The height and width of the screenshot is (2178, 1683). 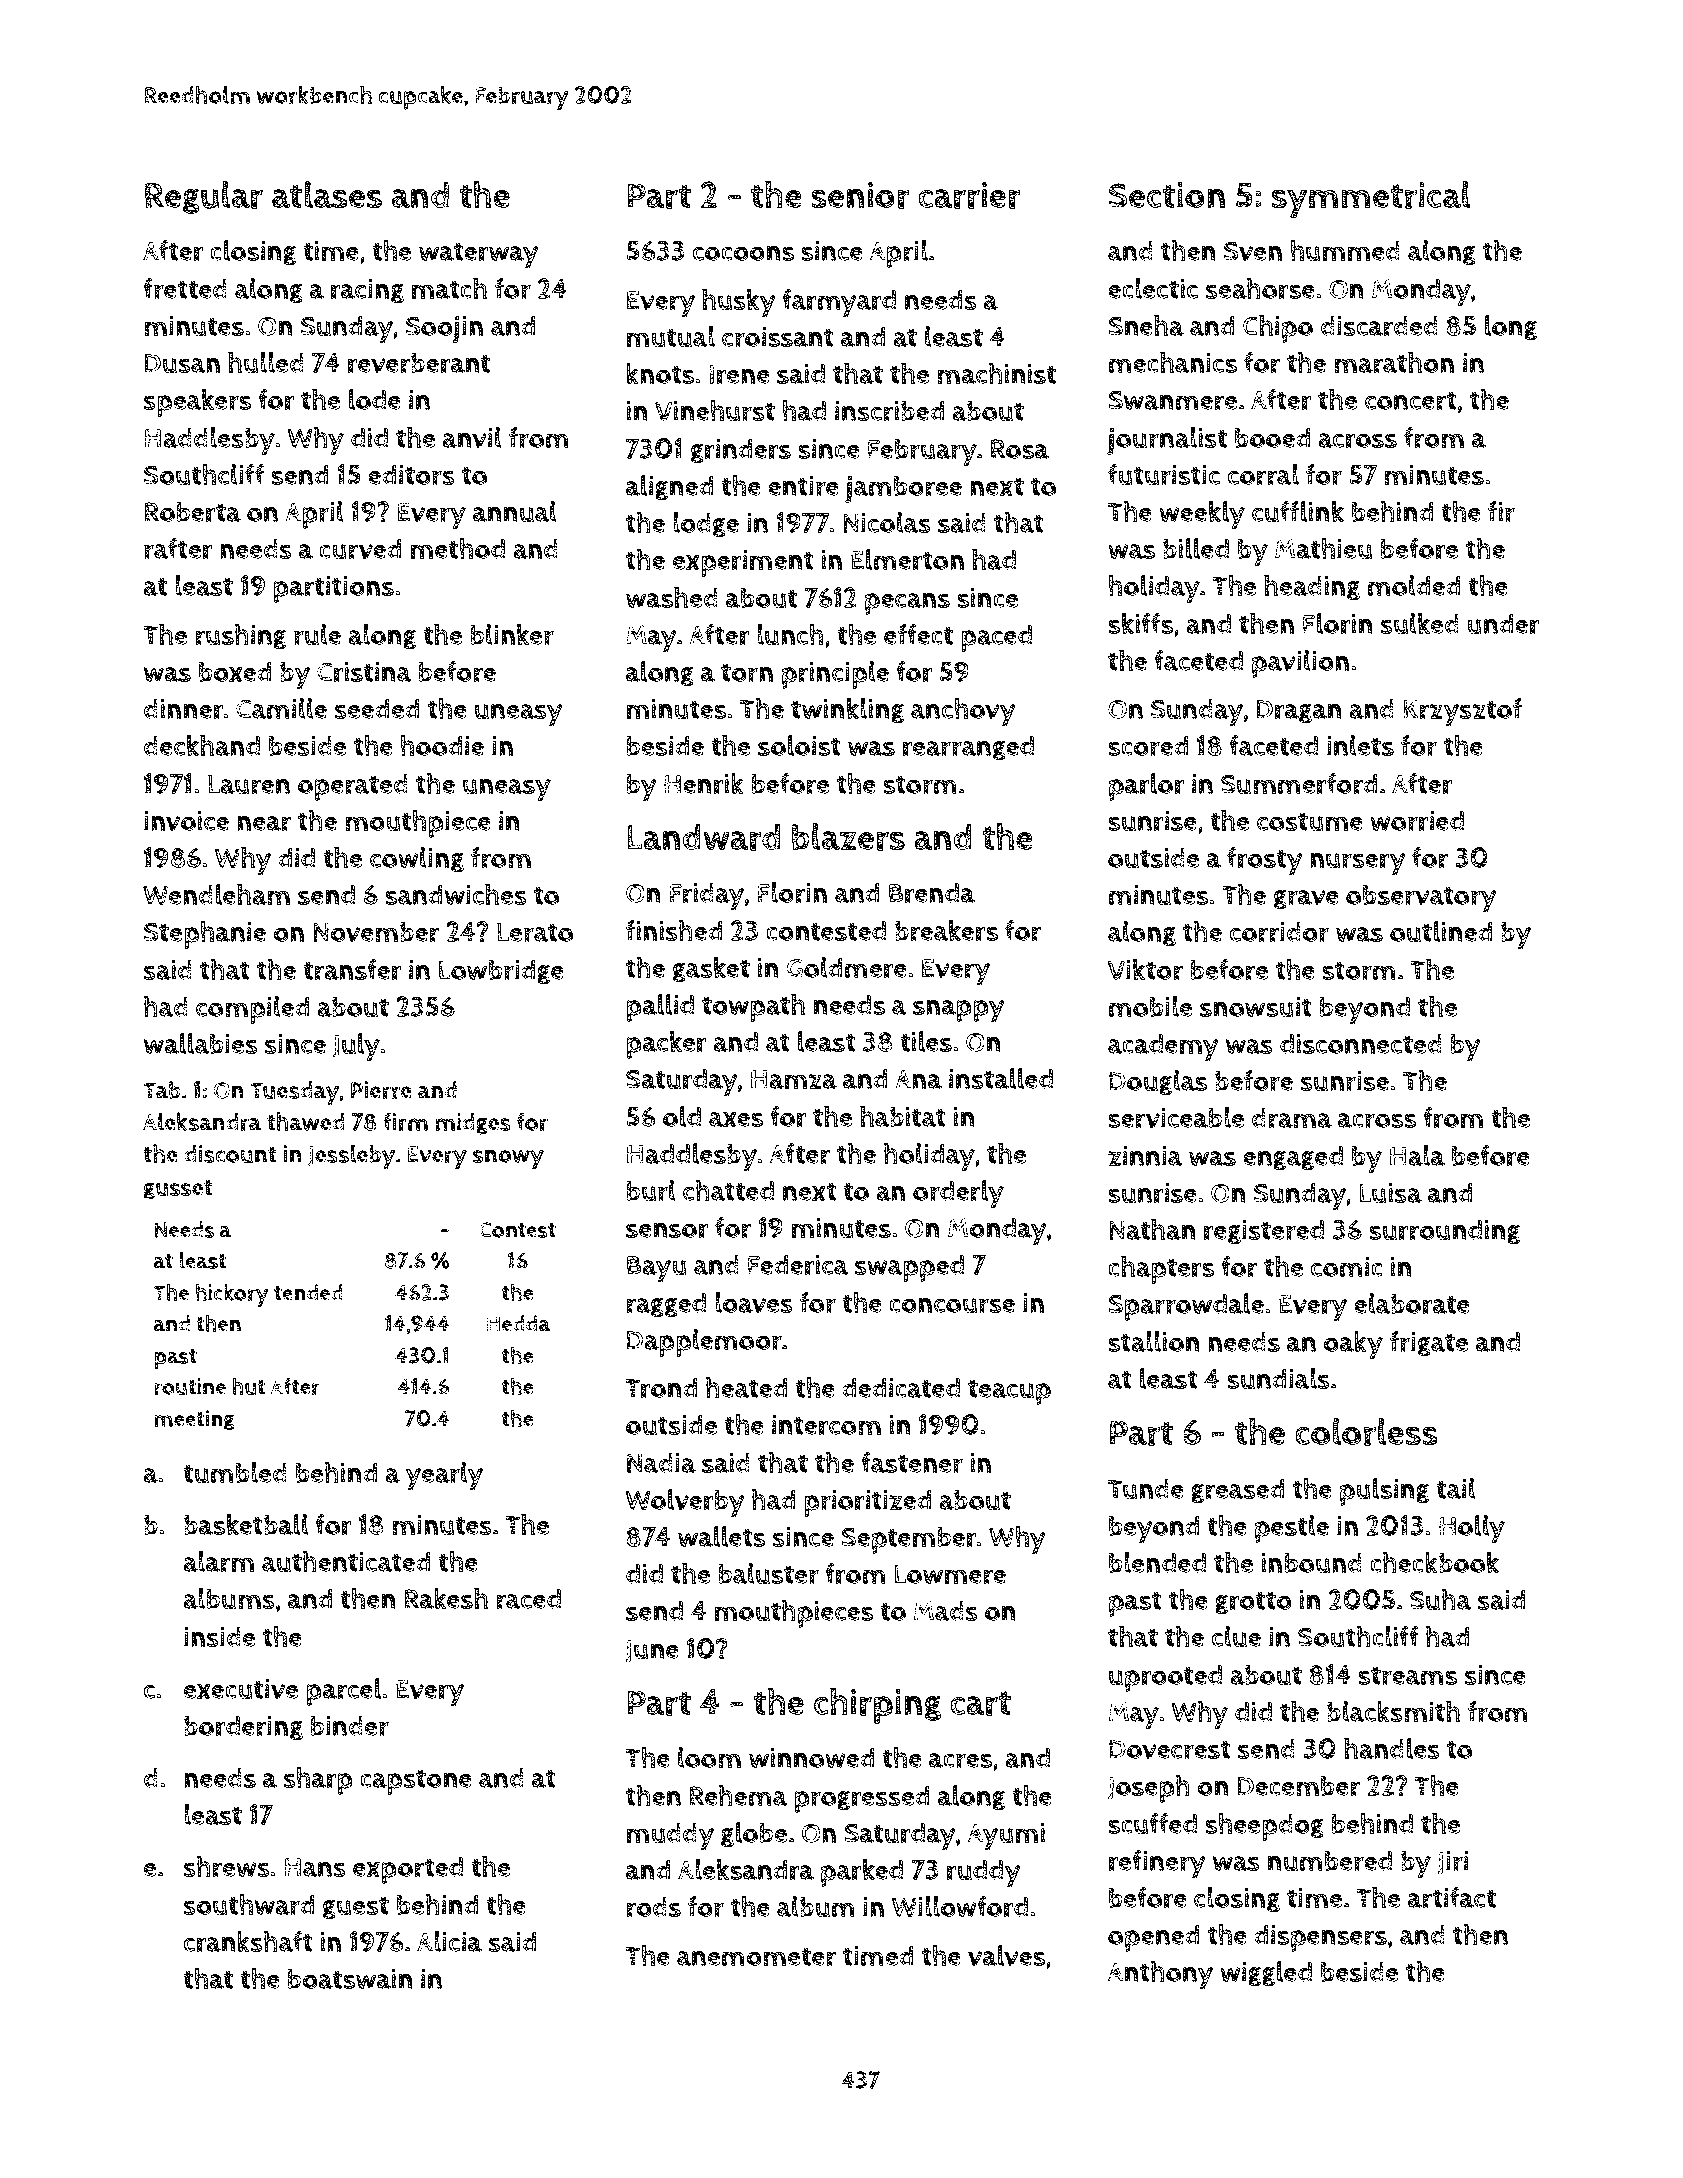 What do you see at coordinates (356, 1907) in the screenshot?
I see `guest` at bounding box center [356, 1907].
